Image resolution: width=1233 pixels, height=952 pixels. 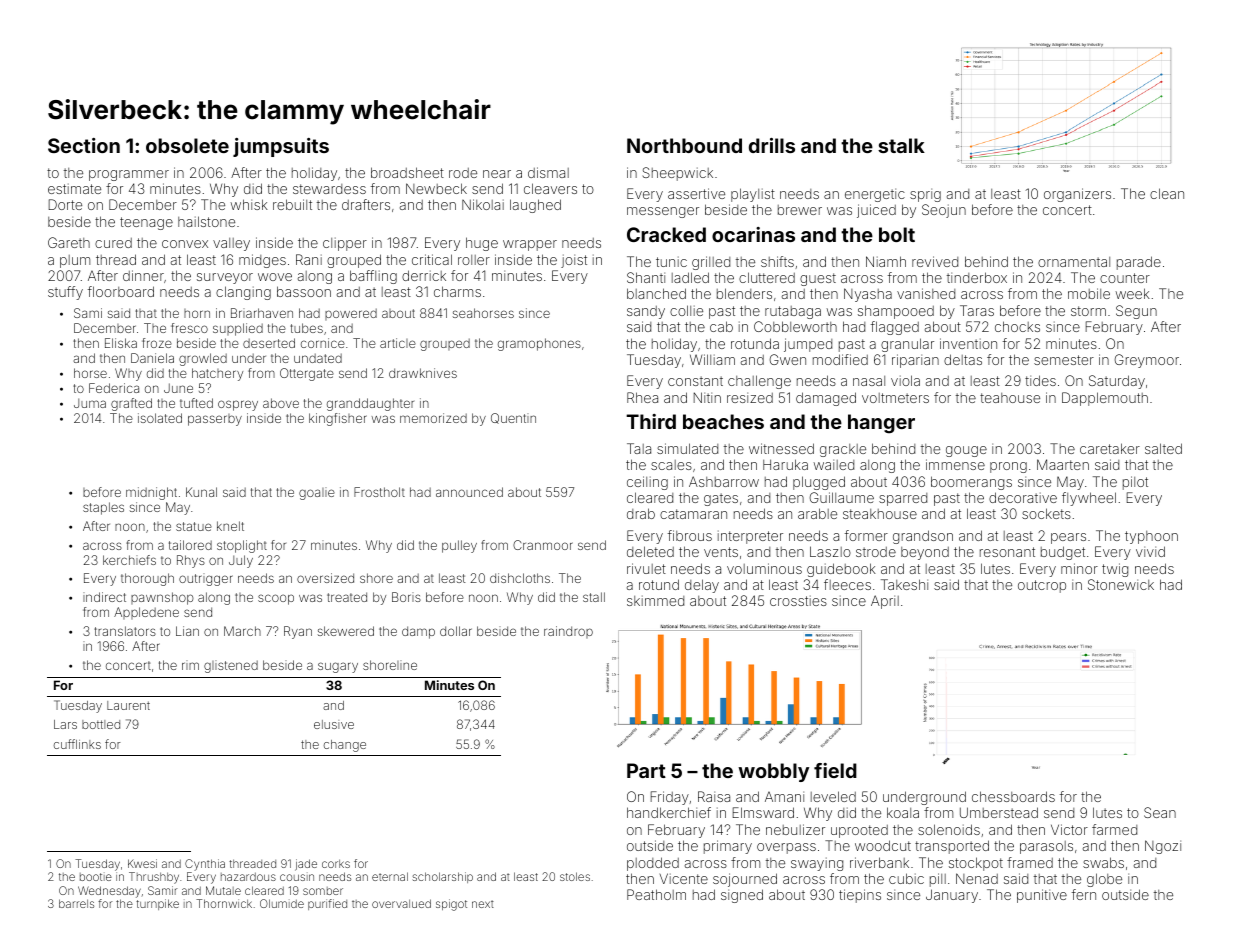 What do you see at coordinates (1042, 586) in the screenshot?
I see `outcrop` at bounding box center [1042, 586].
